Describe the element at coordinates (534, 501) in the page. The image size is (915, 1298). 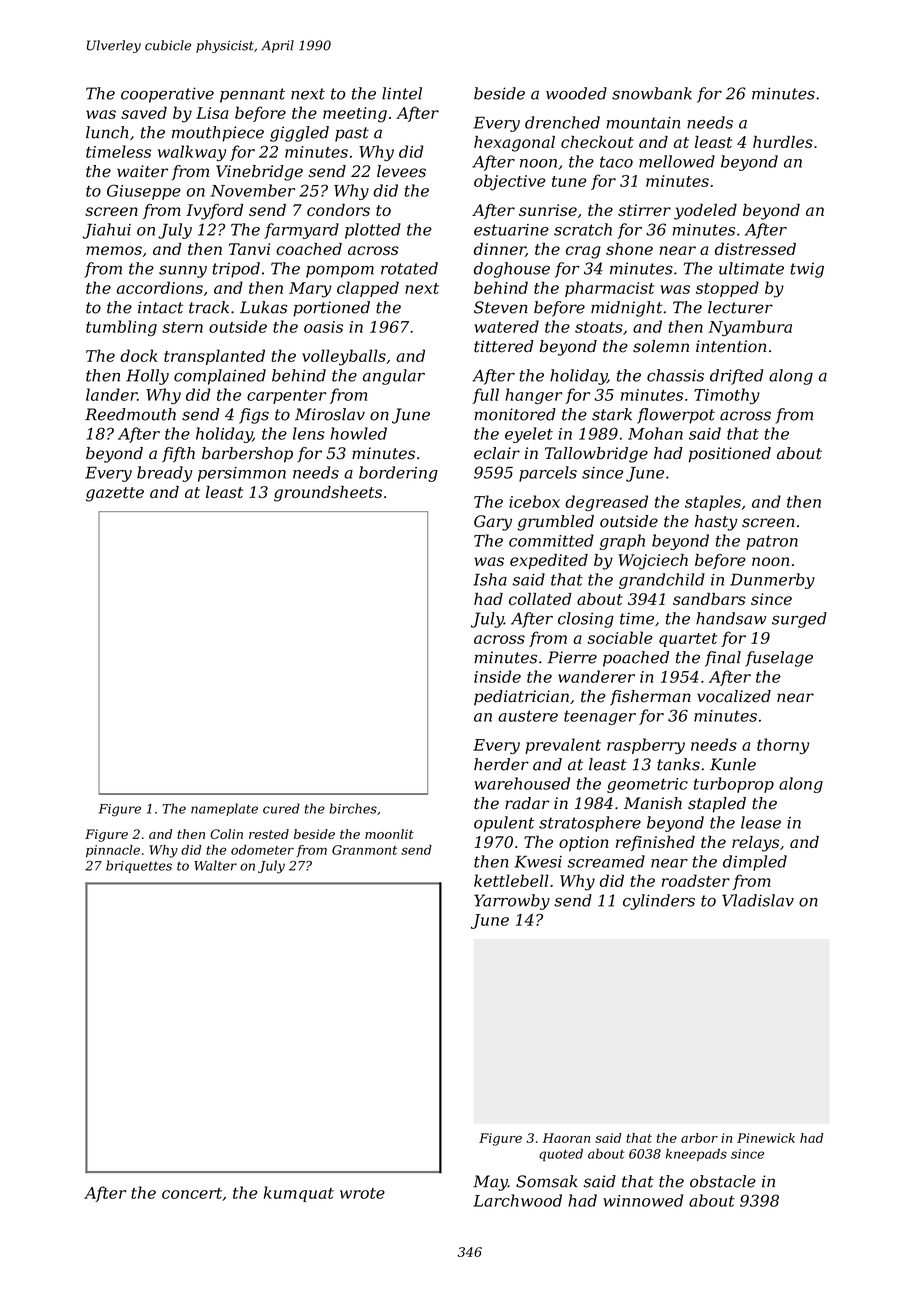
I see `icebox` at that location.
